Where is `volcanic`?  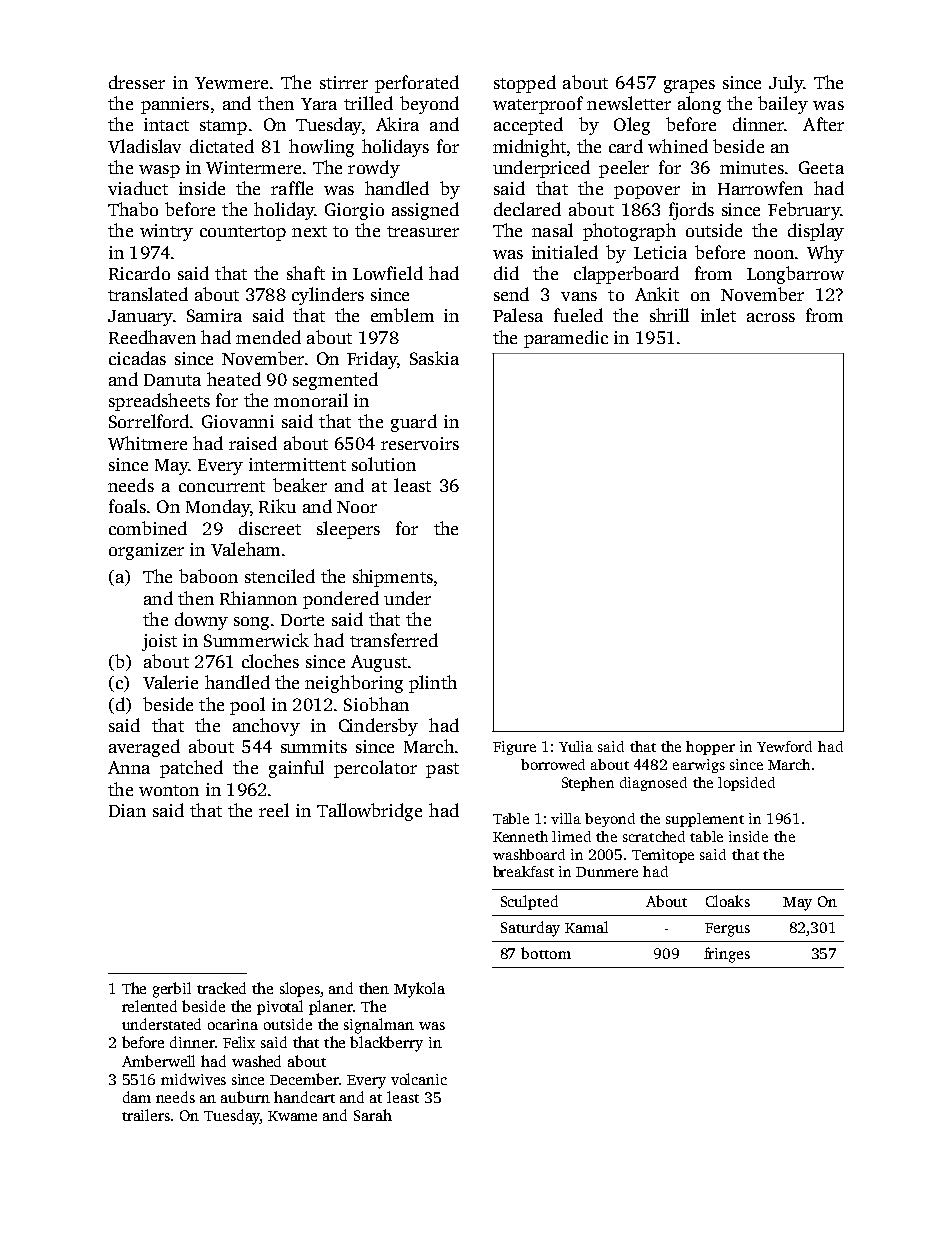 volcanic is located at coordinates (419, 1079).
